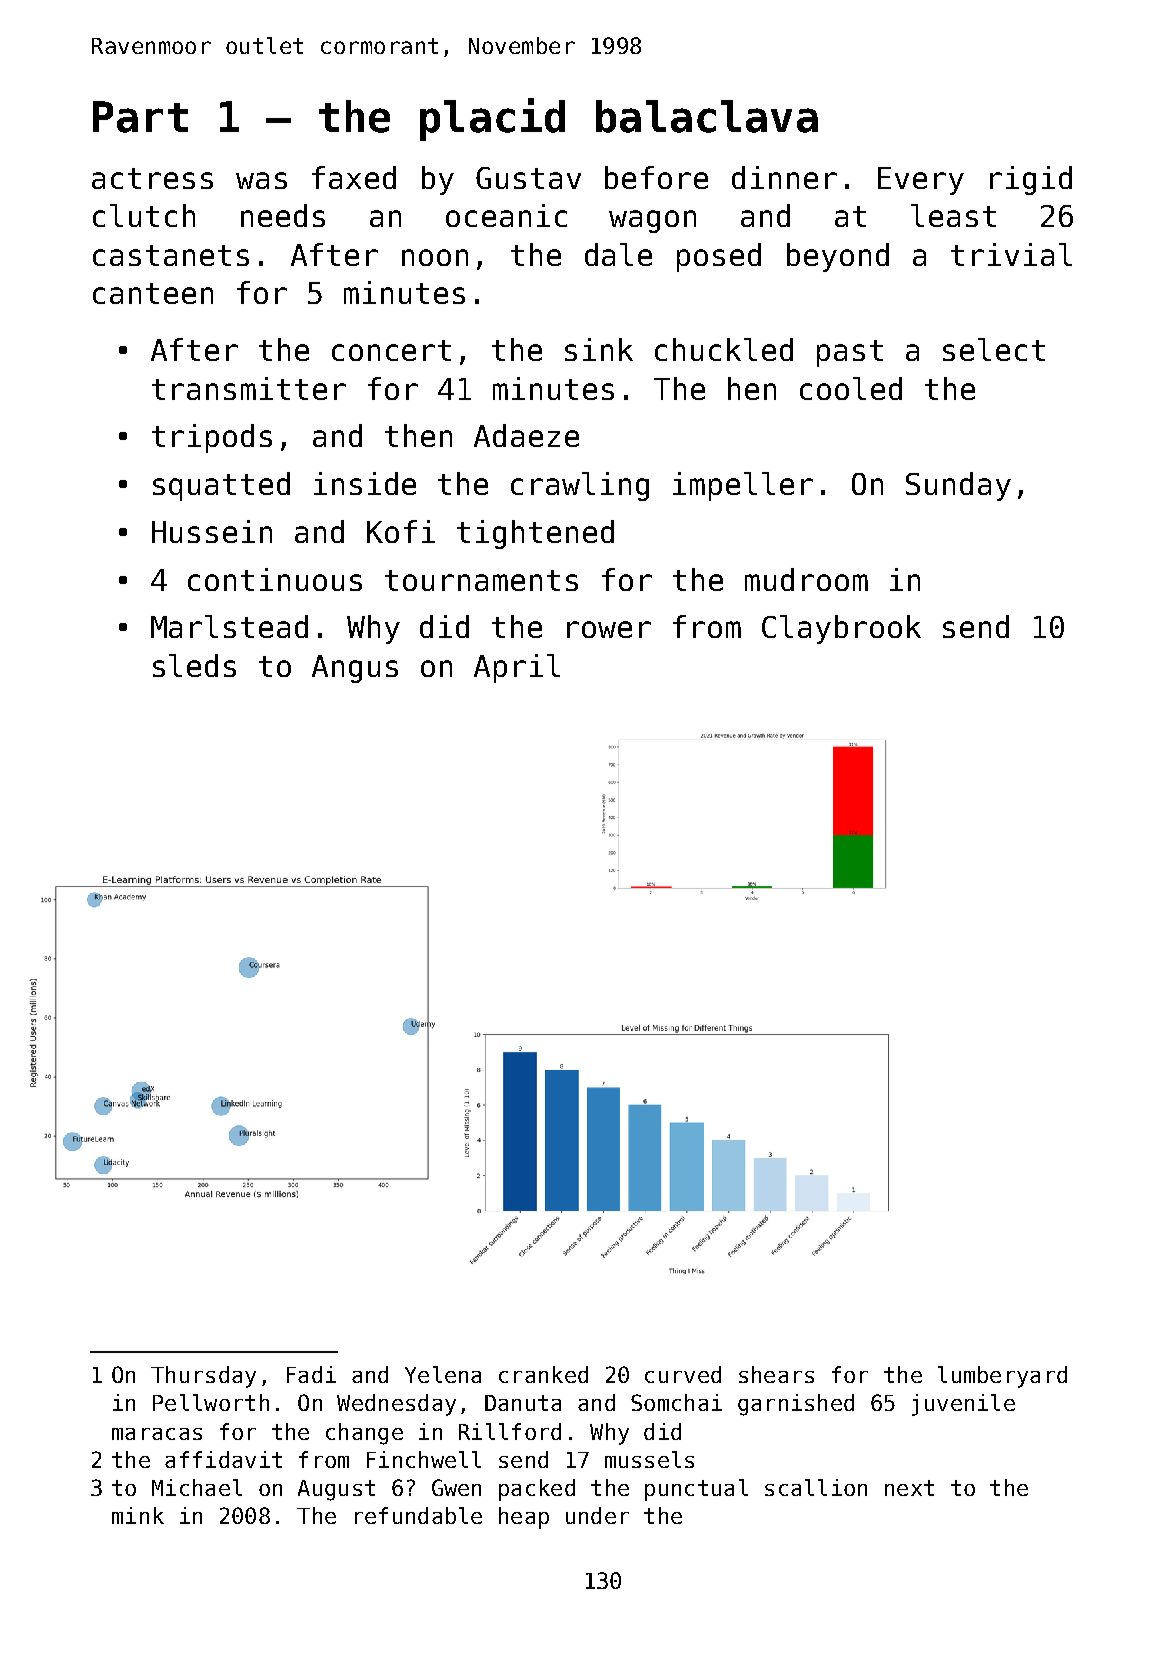 This image has height=1654, width=1165. What do you see at coordinates (211, 1402) in the image?
I see `Pellworth` at bounding box center [211, 1402].
